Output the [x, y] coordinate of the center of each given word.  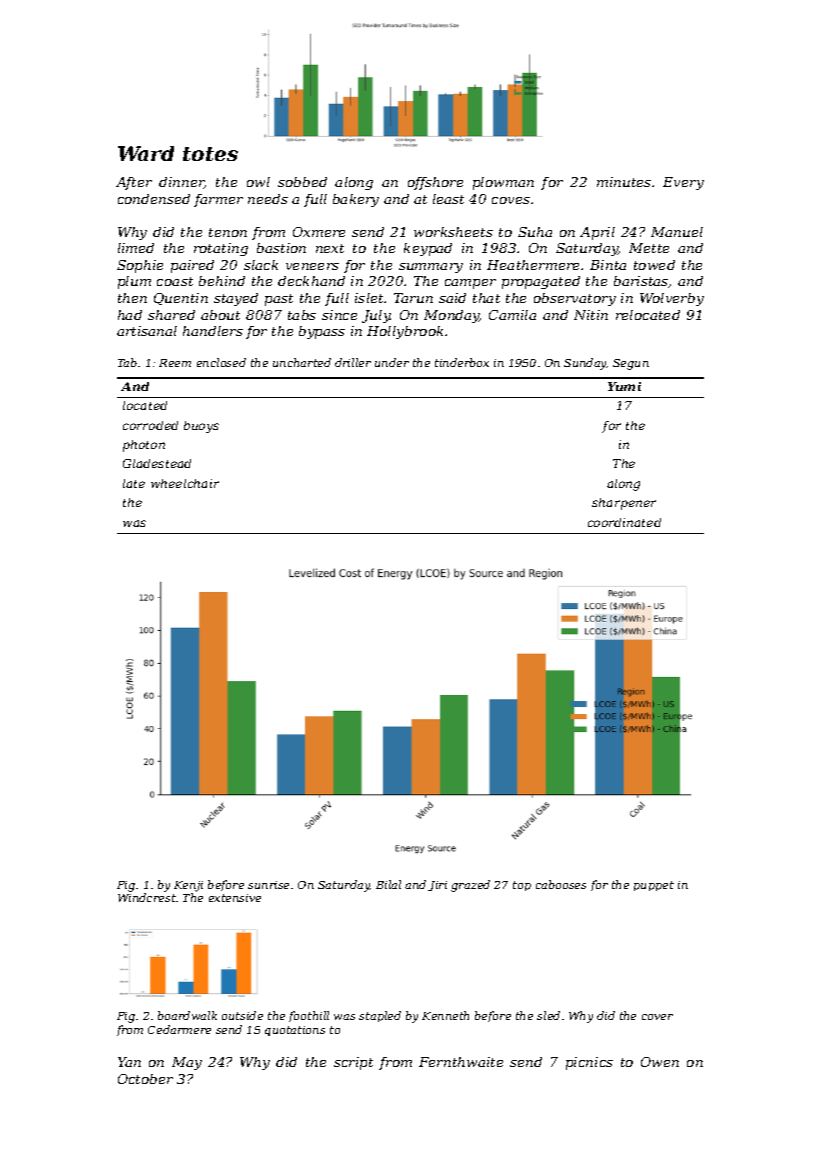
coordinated [624, 522]
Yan [129, 1062]
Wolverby [672, 299]
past [279, 300]
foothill [309, 1016]
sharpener [624, 504]
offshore [435, 183]
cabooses [561, 884]
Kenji [188, 886]
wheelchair [185, 483]
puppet [654, 886]
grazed [470, 886]
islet [370, 298]
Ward [146, 153]
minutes [624, 182]
